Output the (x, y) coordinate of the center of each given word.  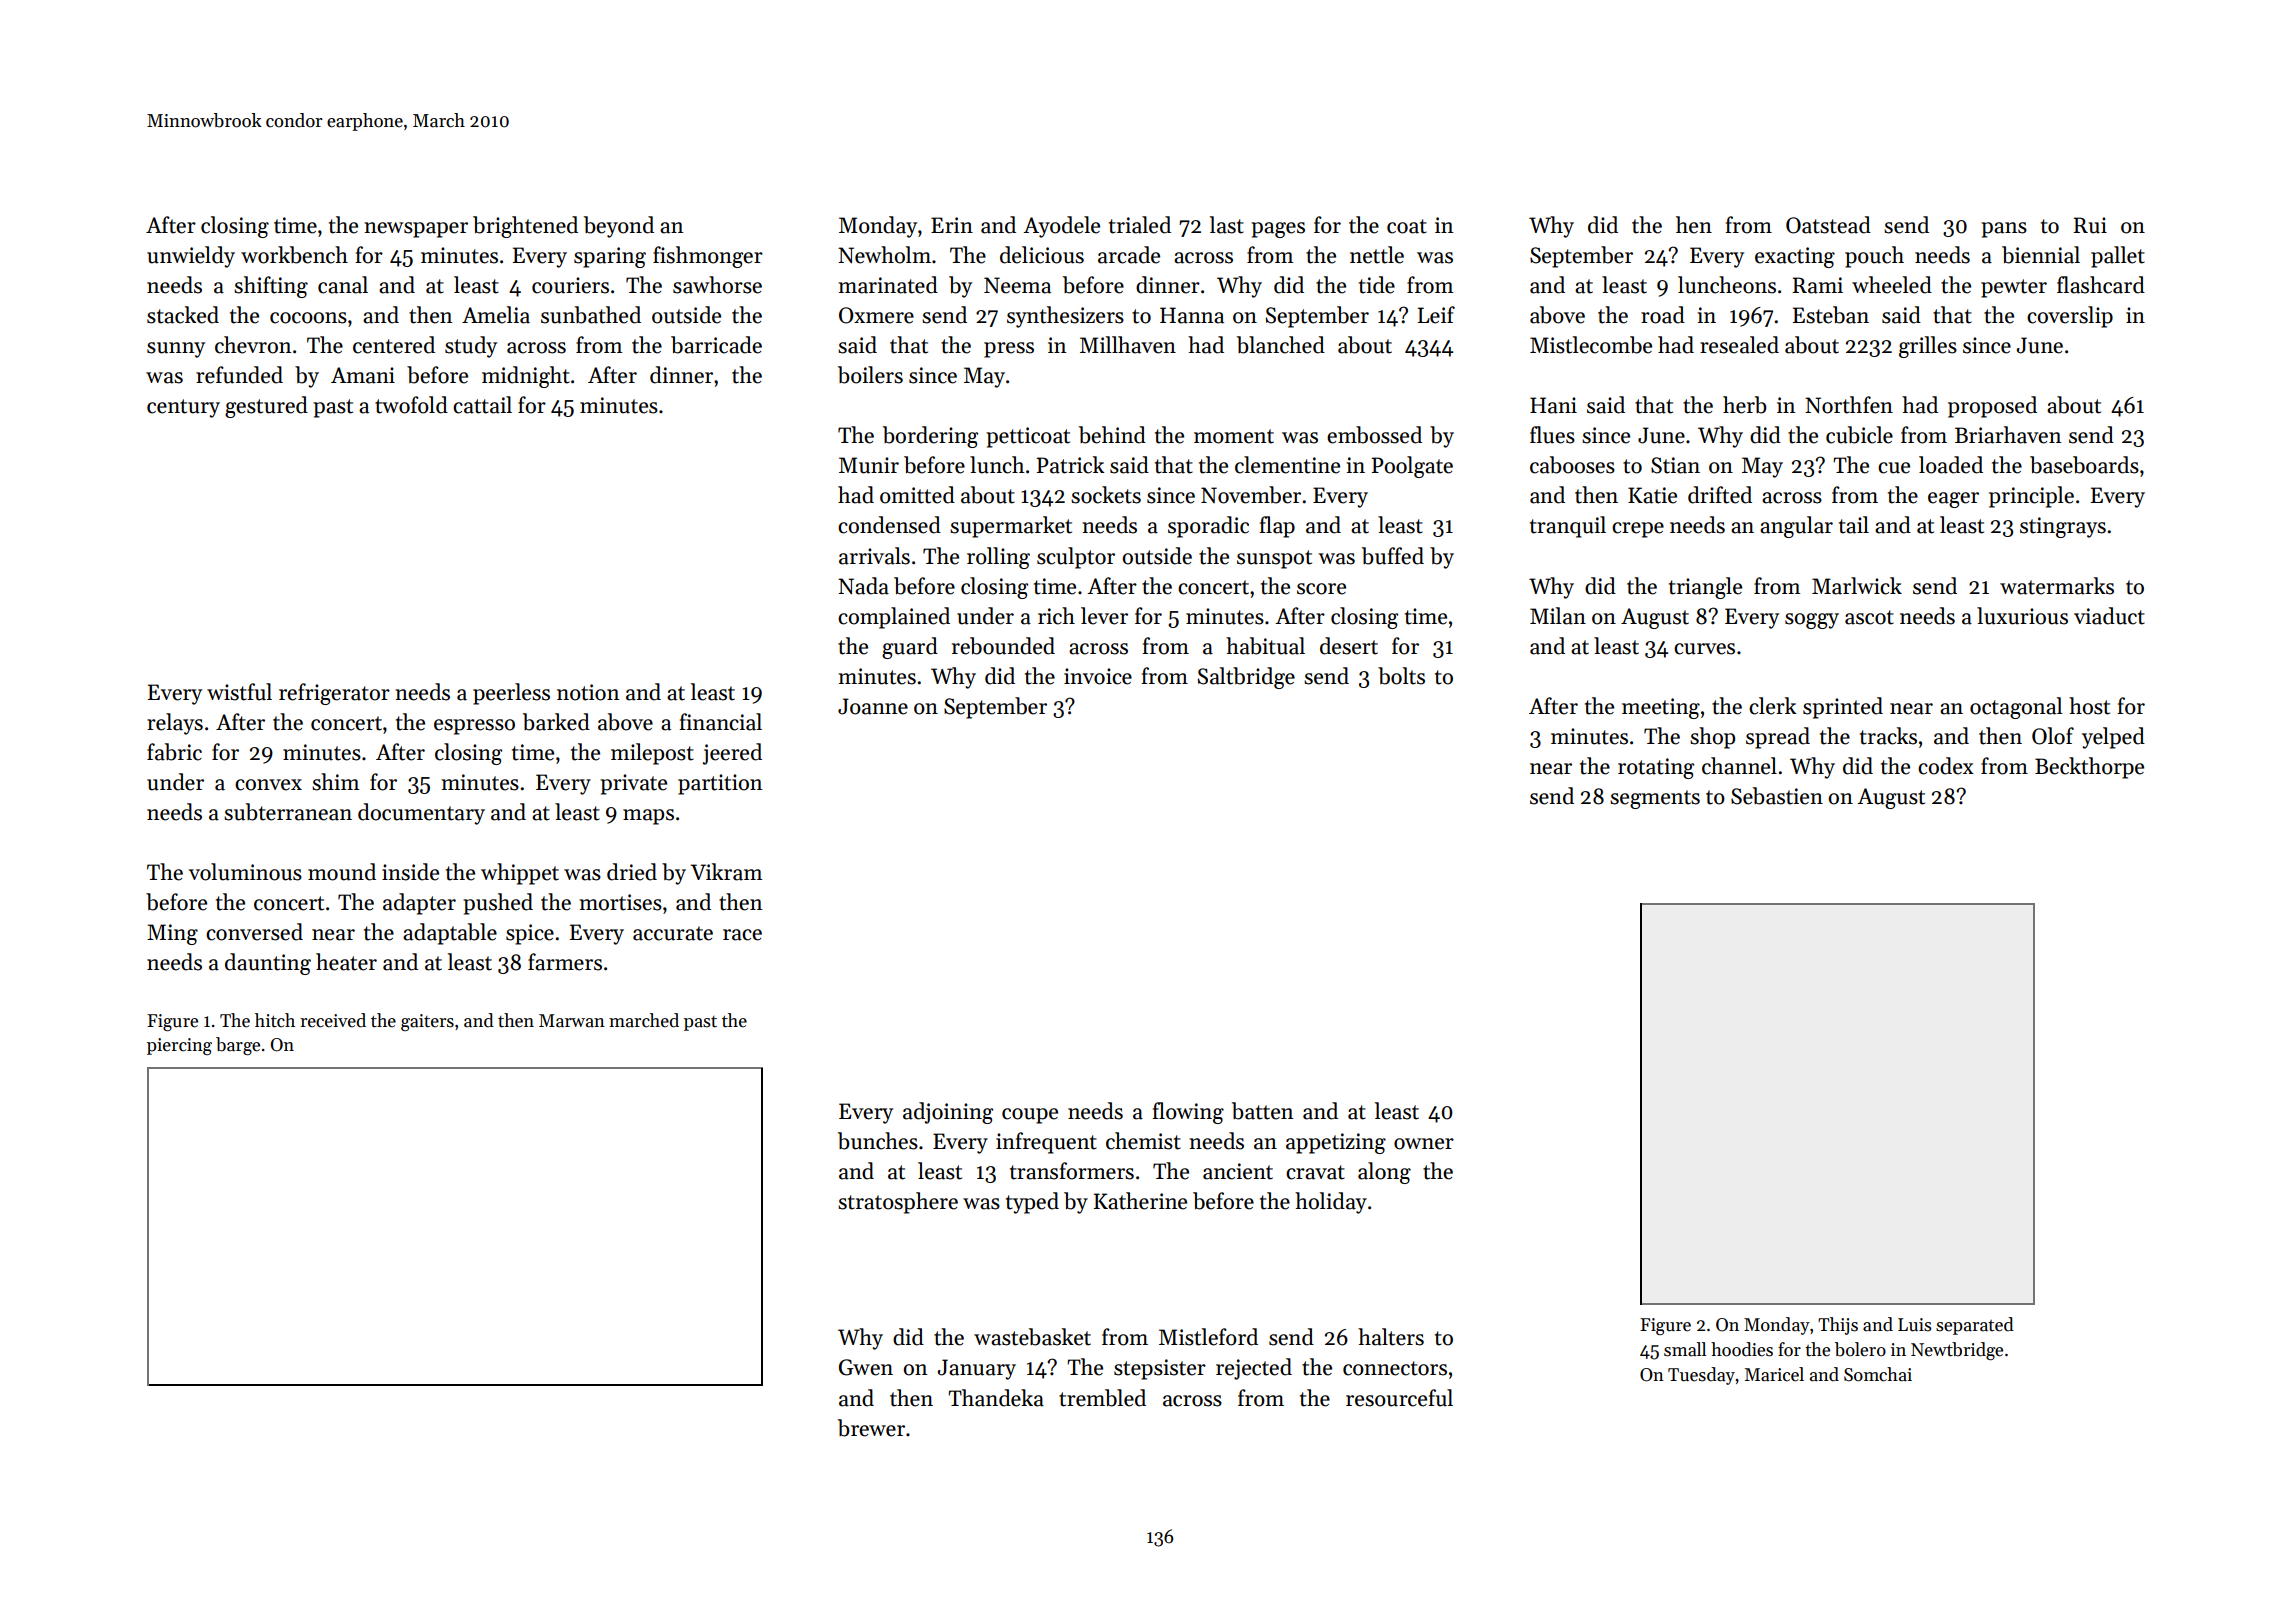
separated (1975, 1326)
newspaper (416, 230)
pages (1278, 230)
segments (1655, 799)
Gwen (866, 1367)
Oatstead (1828, 225)
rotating (1656, 768)
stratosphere (898, 1203)
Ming (172, 934)
